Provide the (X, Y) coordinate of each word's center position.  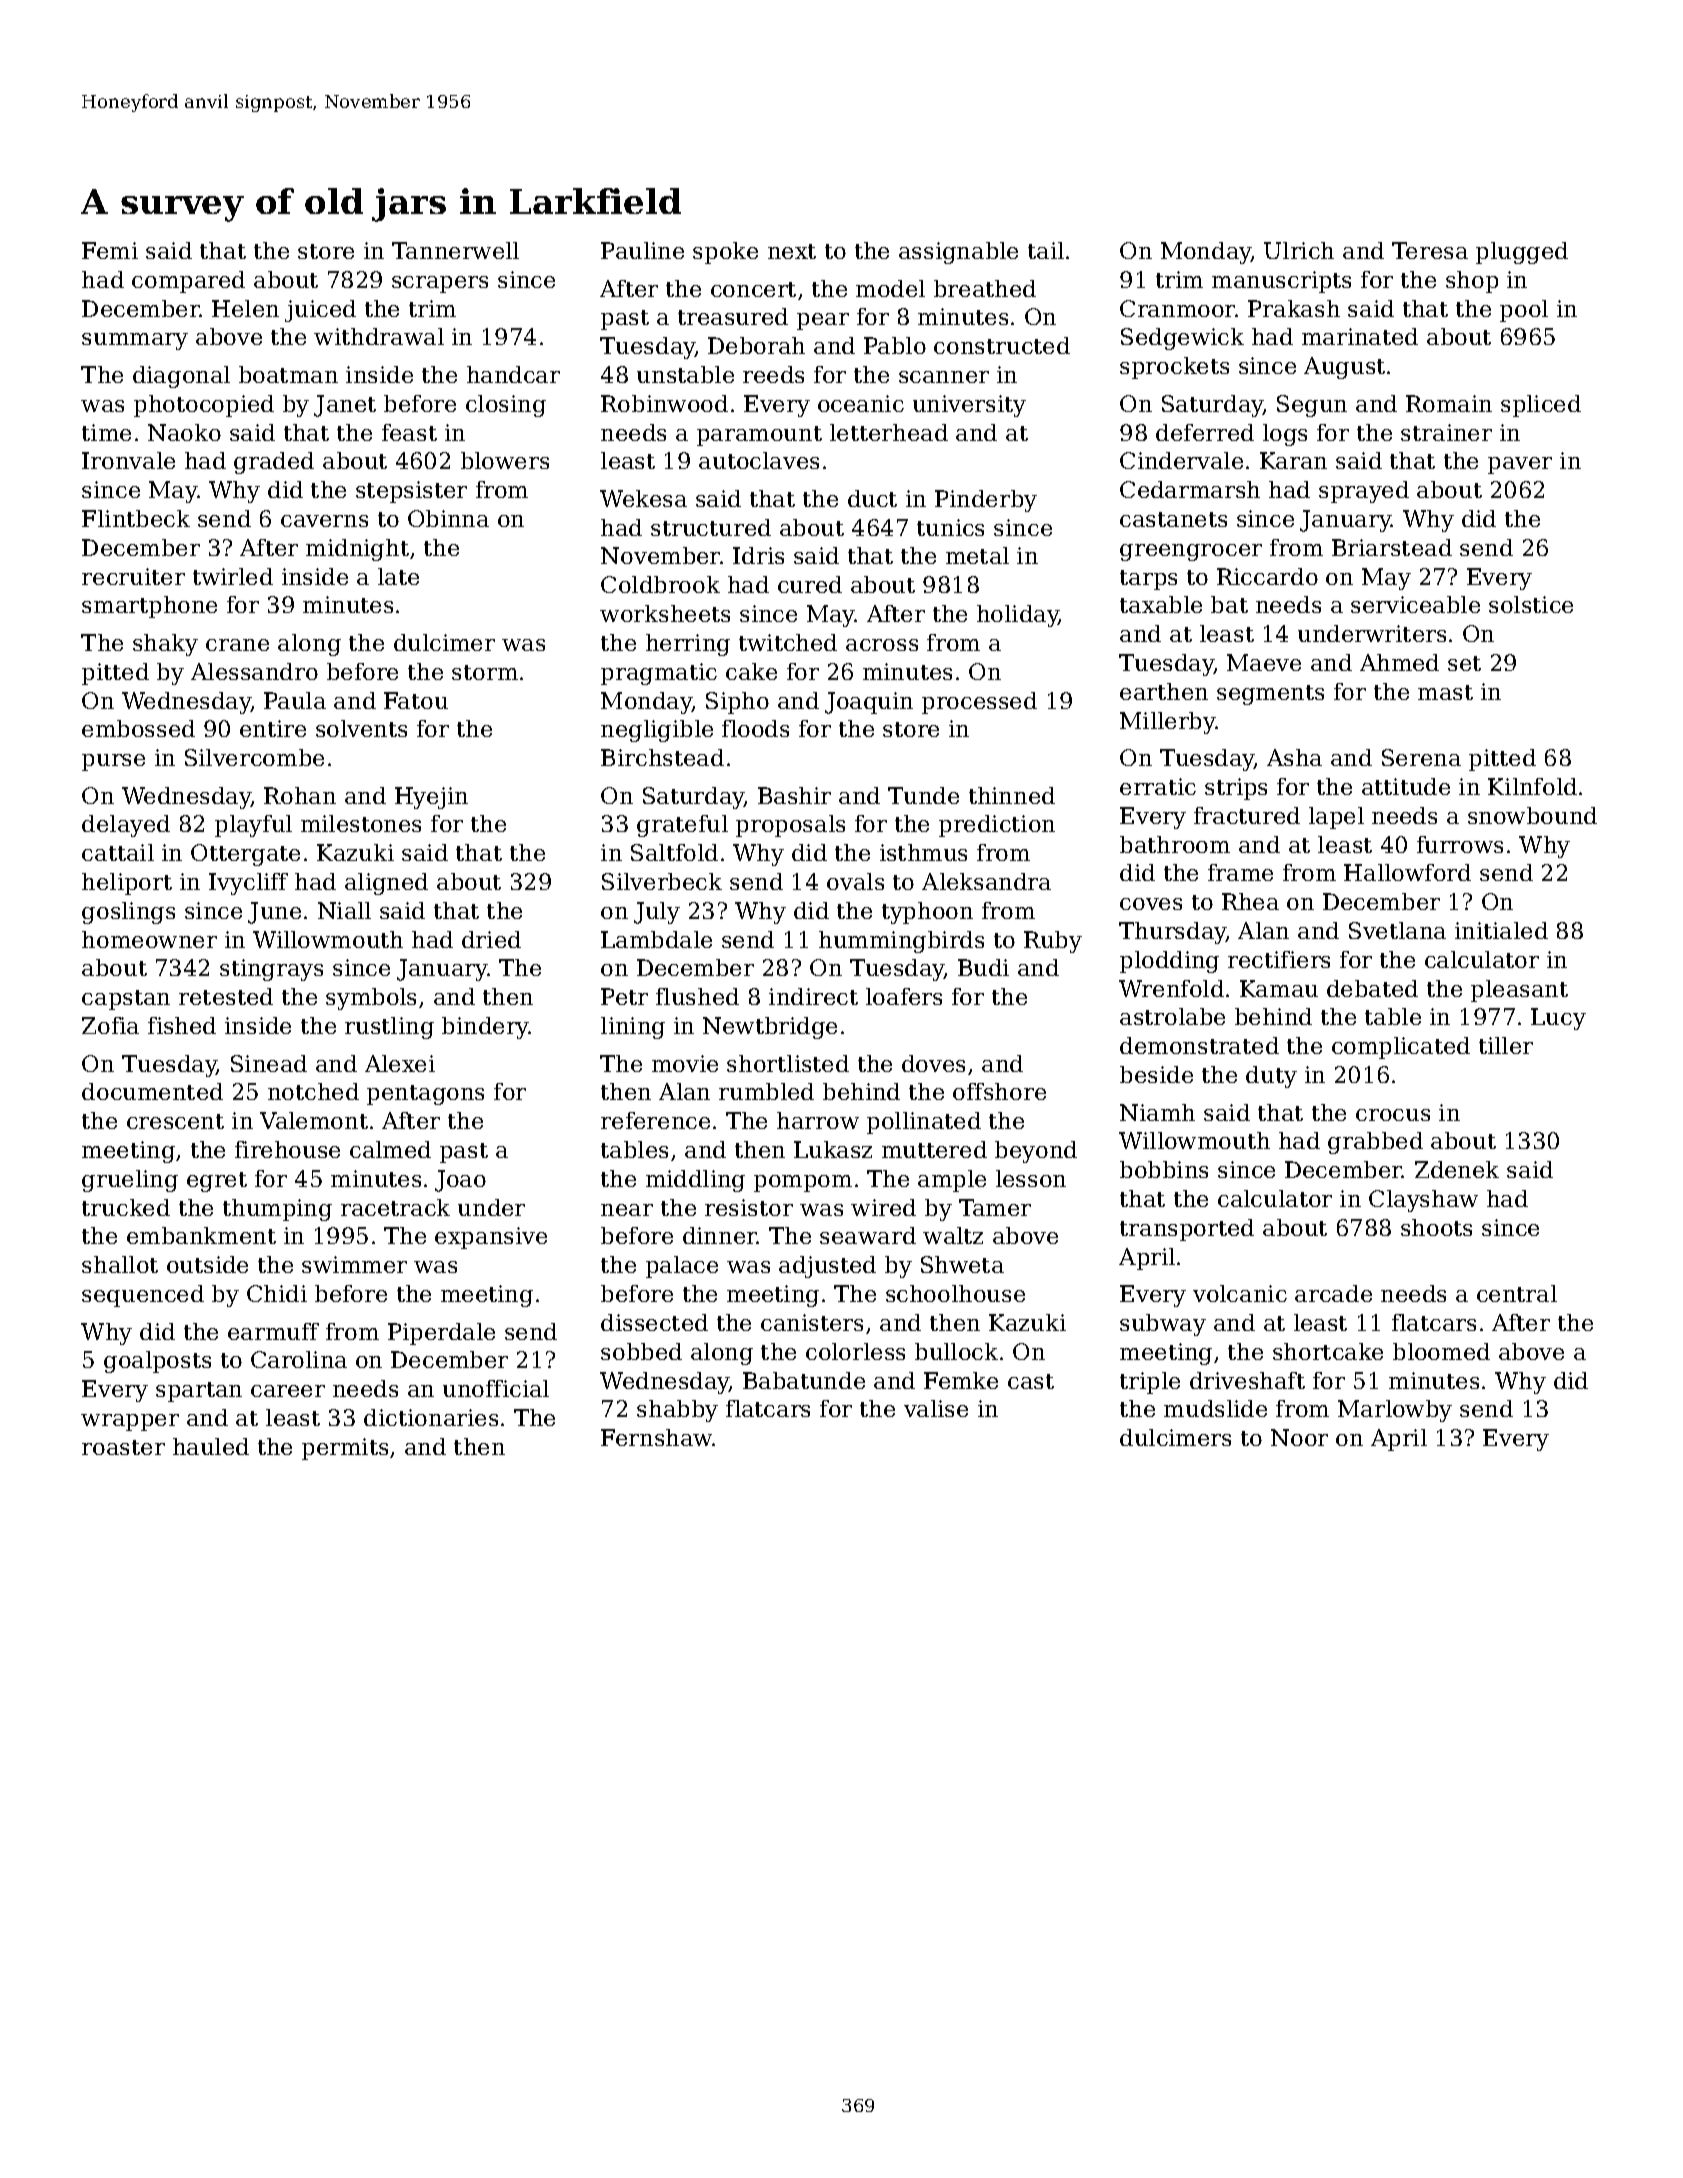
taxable (1161, 604)
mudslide (1215, 1408)
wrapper (130, 1422)
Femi (110, 250)
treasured (733, 316)
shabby (677, 1411)
